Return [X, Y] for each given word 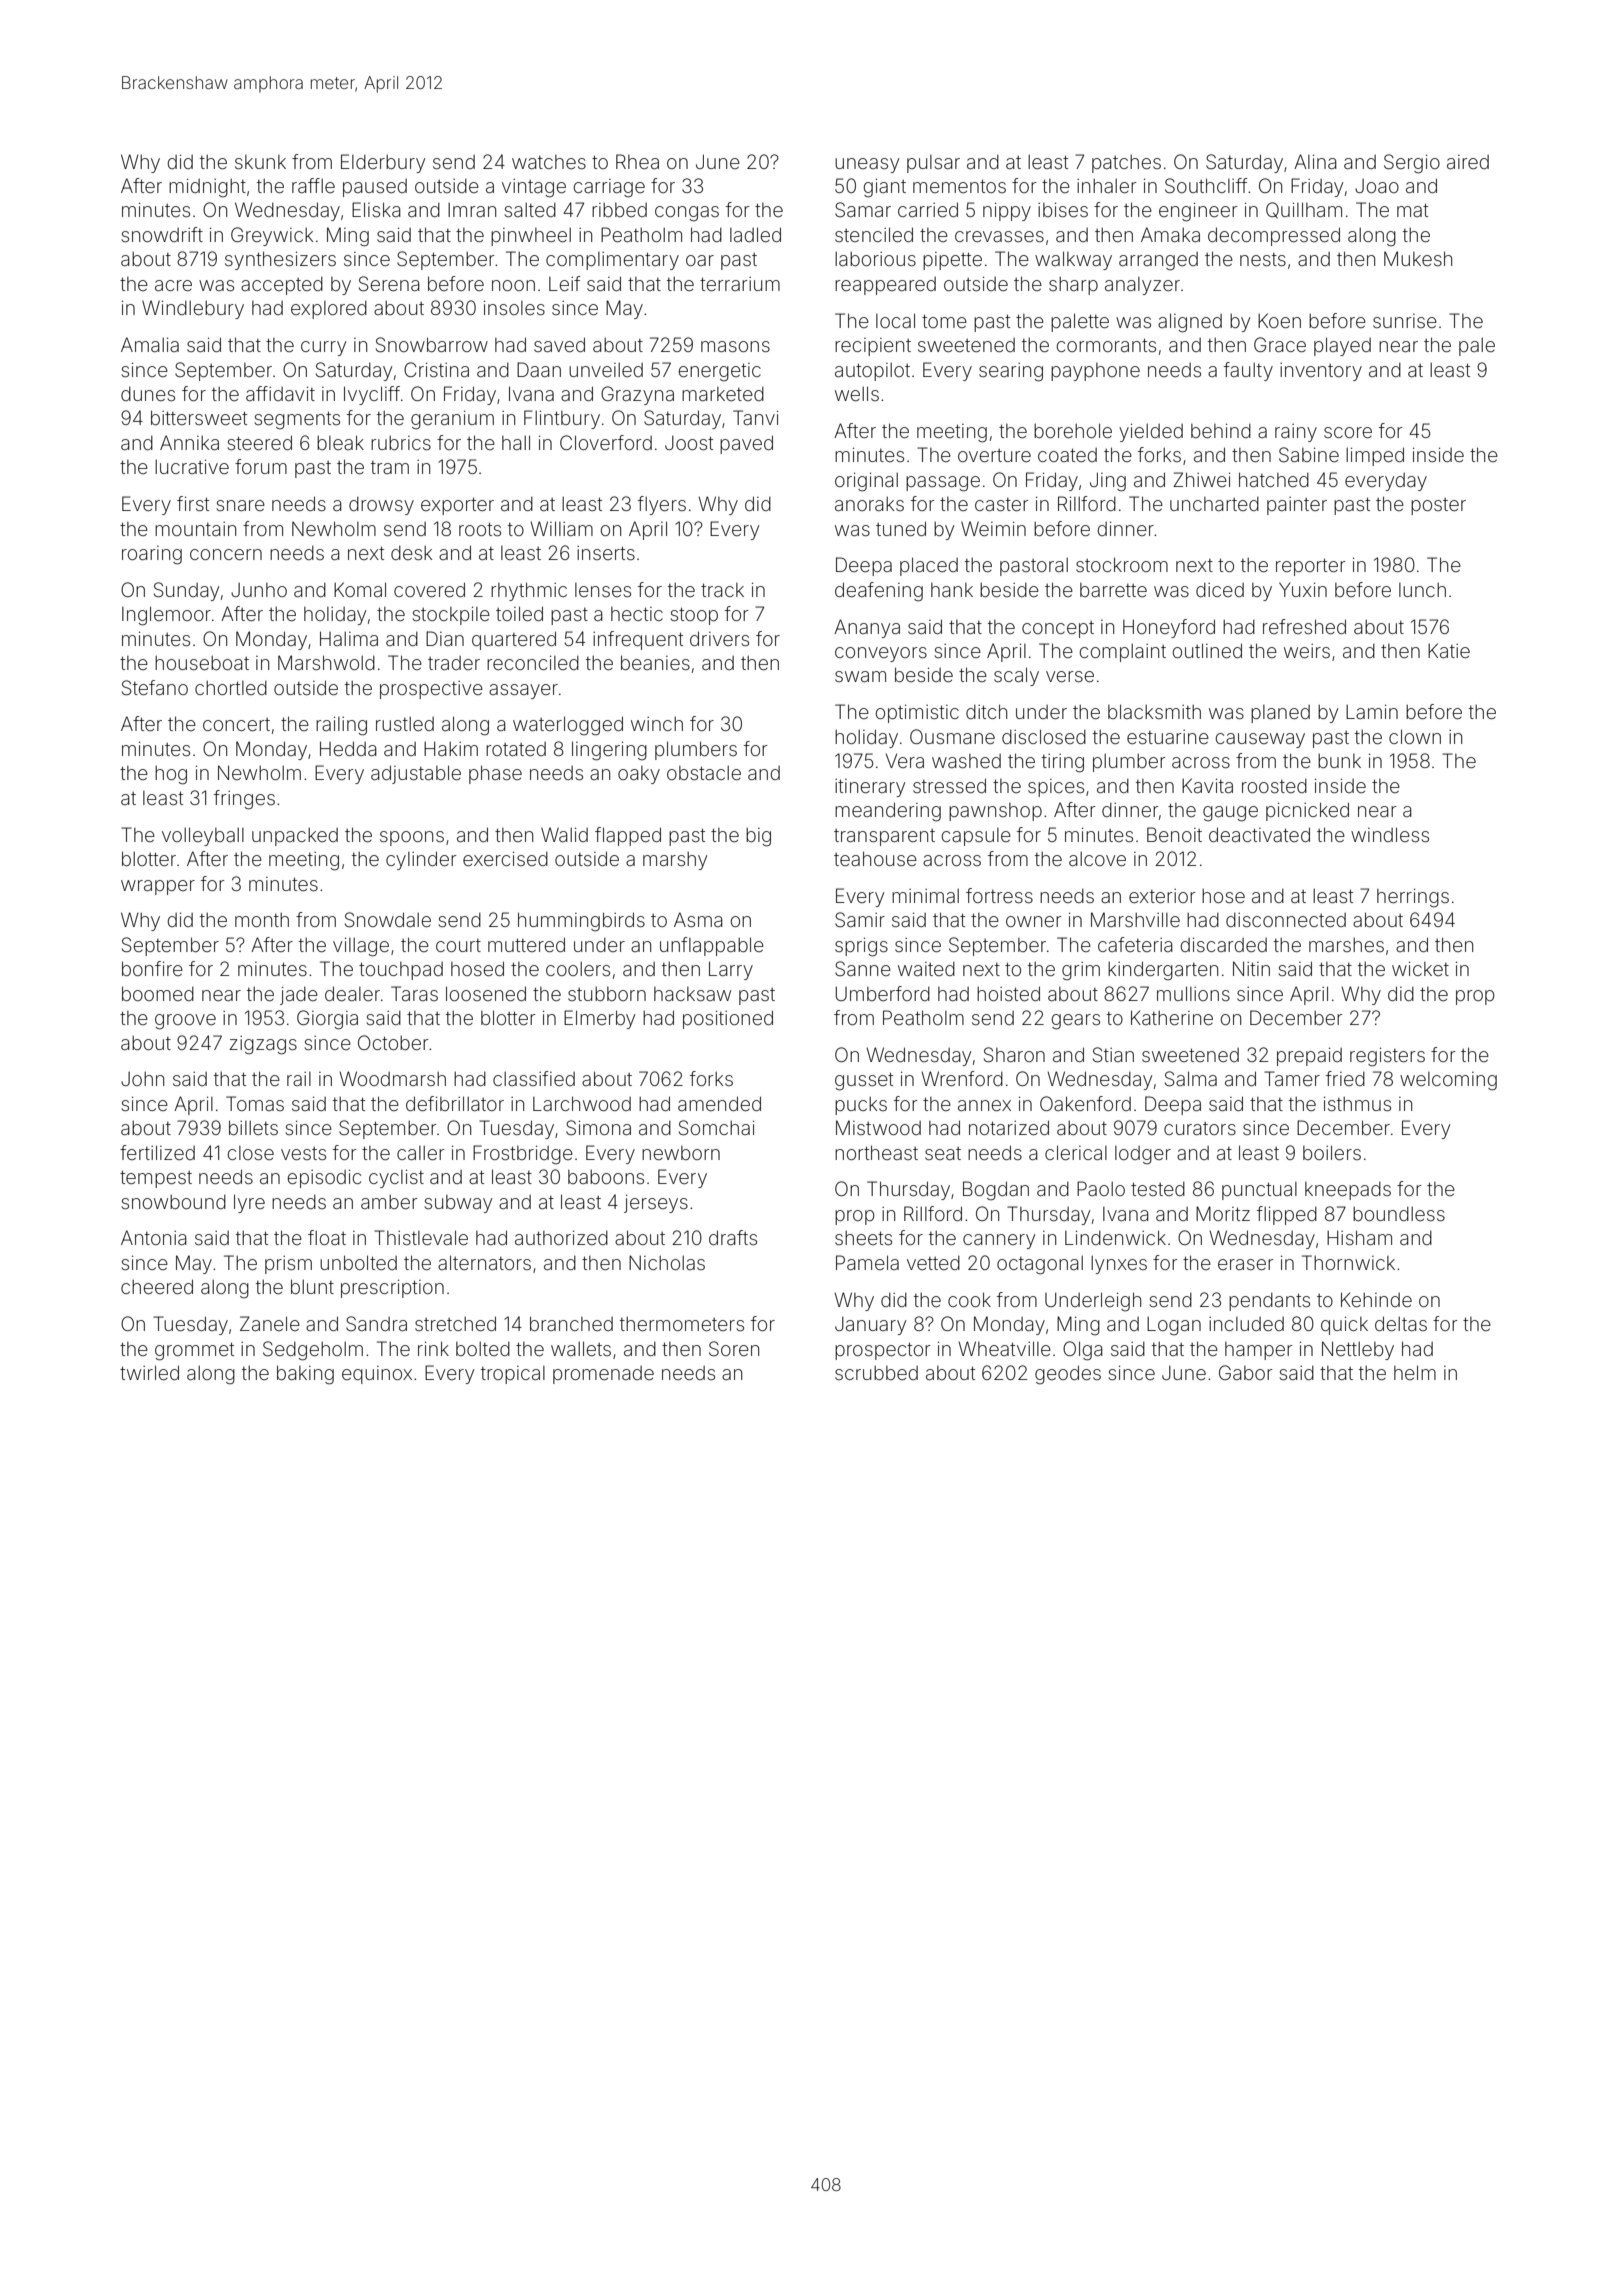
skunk [260, 162]
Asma [698, 919]
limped [1375, 456]
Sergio [1412, 164]
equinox [377, 1375]
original [866, 482]
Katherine [1172, 1017]
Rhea [637, 161]
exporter [457, 506]
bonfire [152, 968]
